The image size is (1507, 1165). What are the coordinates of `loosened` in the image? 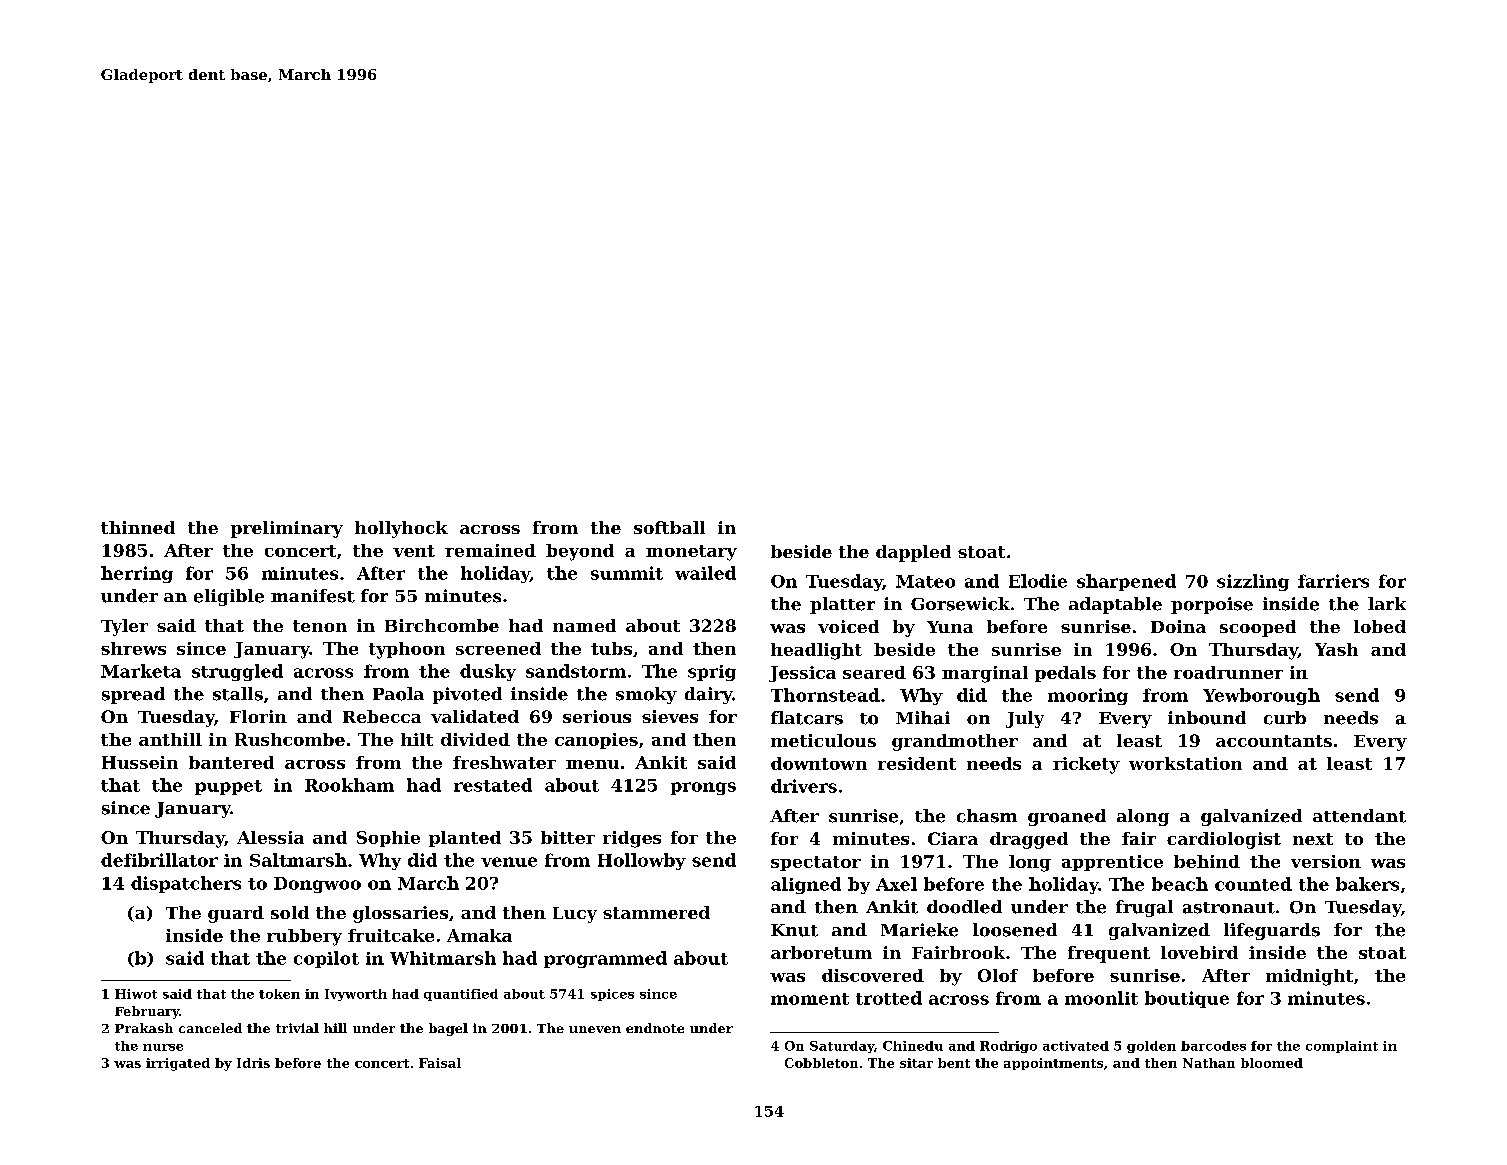 It's located at (1015, 930).
